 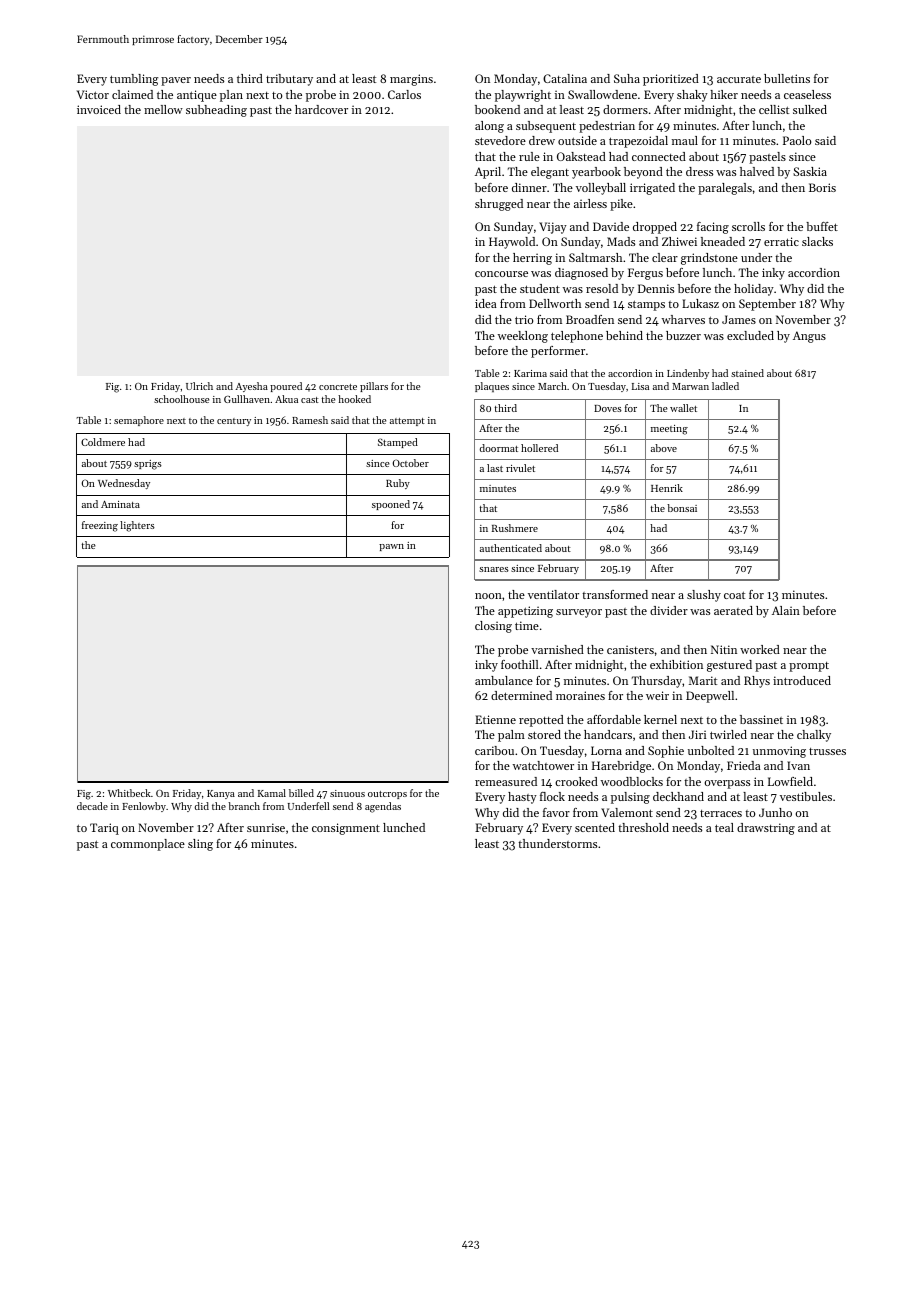 I want to click on Rushmere, so click(x=515, y=528).
